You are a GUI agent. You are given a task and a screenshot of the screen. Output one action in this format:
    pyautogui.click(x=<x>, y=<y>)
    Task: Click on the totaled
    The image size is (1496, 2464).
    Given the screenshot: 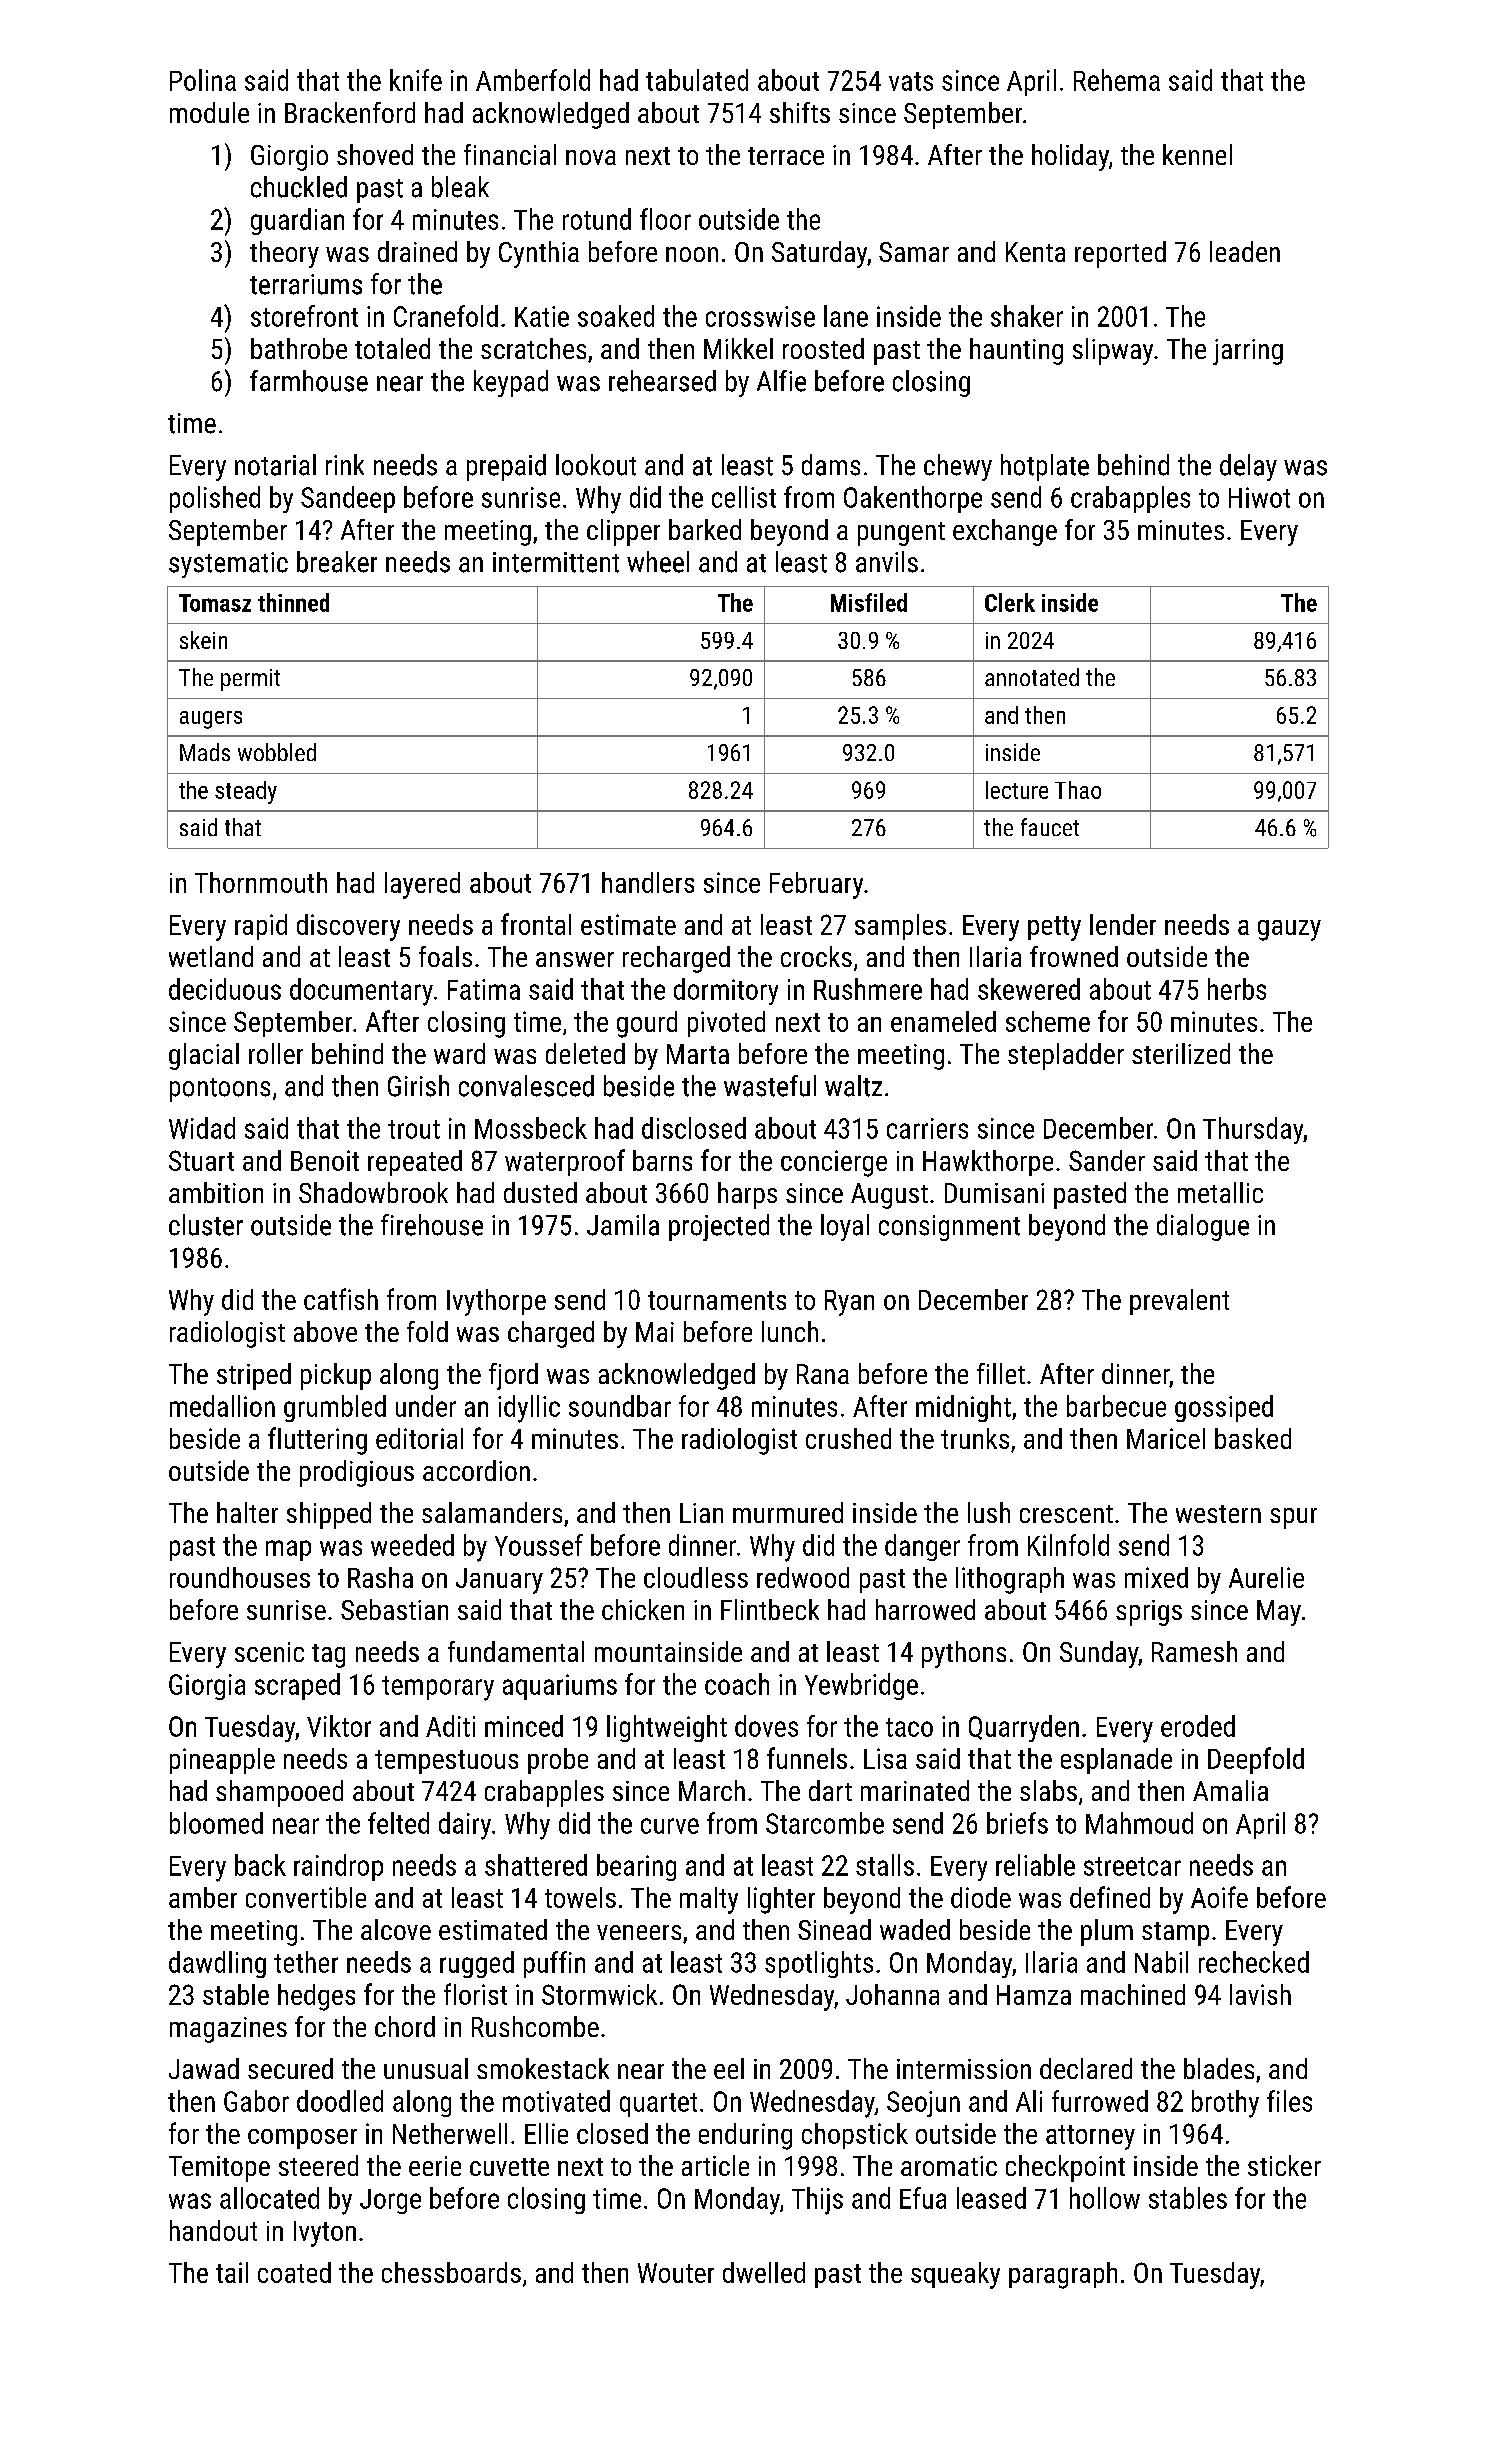 What is the action you would take?
    pyautogui.click(x=392, y=348)
